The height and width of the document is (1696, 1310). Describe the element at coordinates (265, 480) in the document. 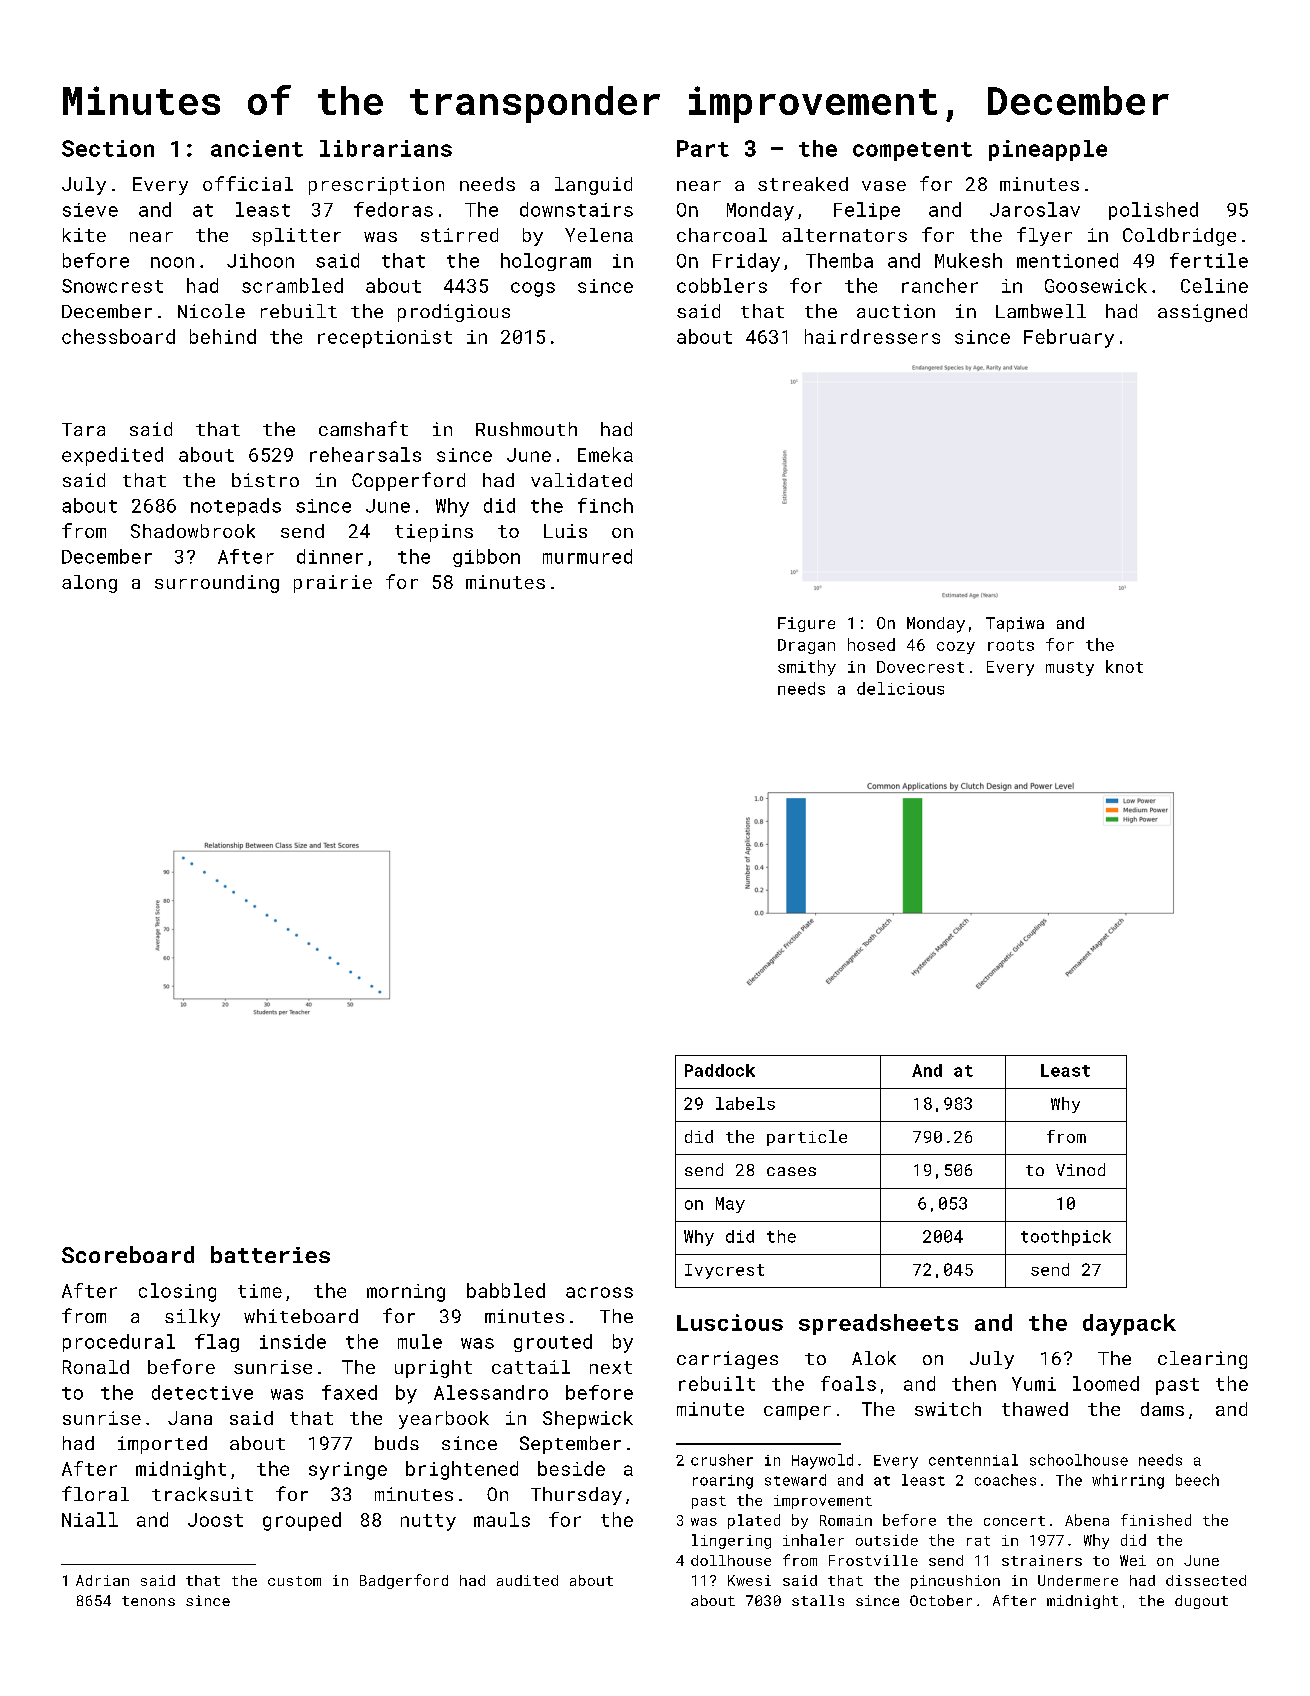

I see `bistro` at that location.
